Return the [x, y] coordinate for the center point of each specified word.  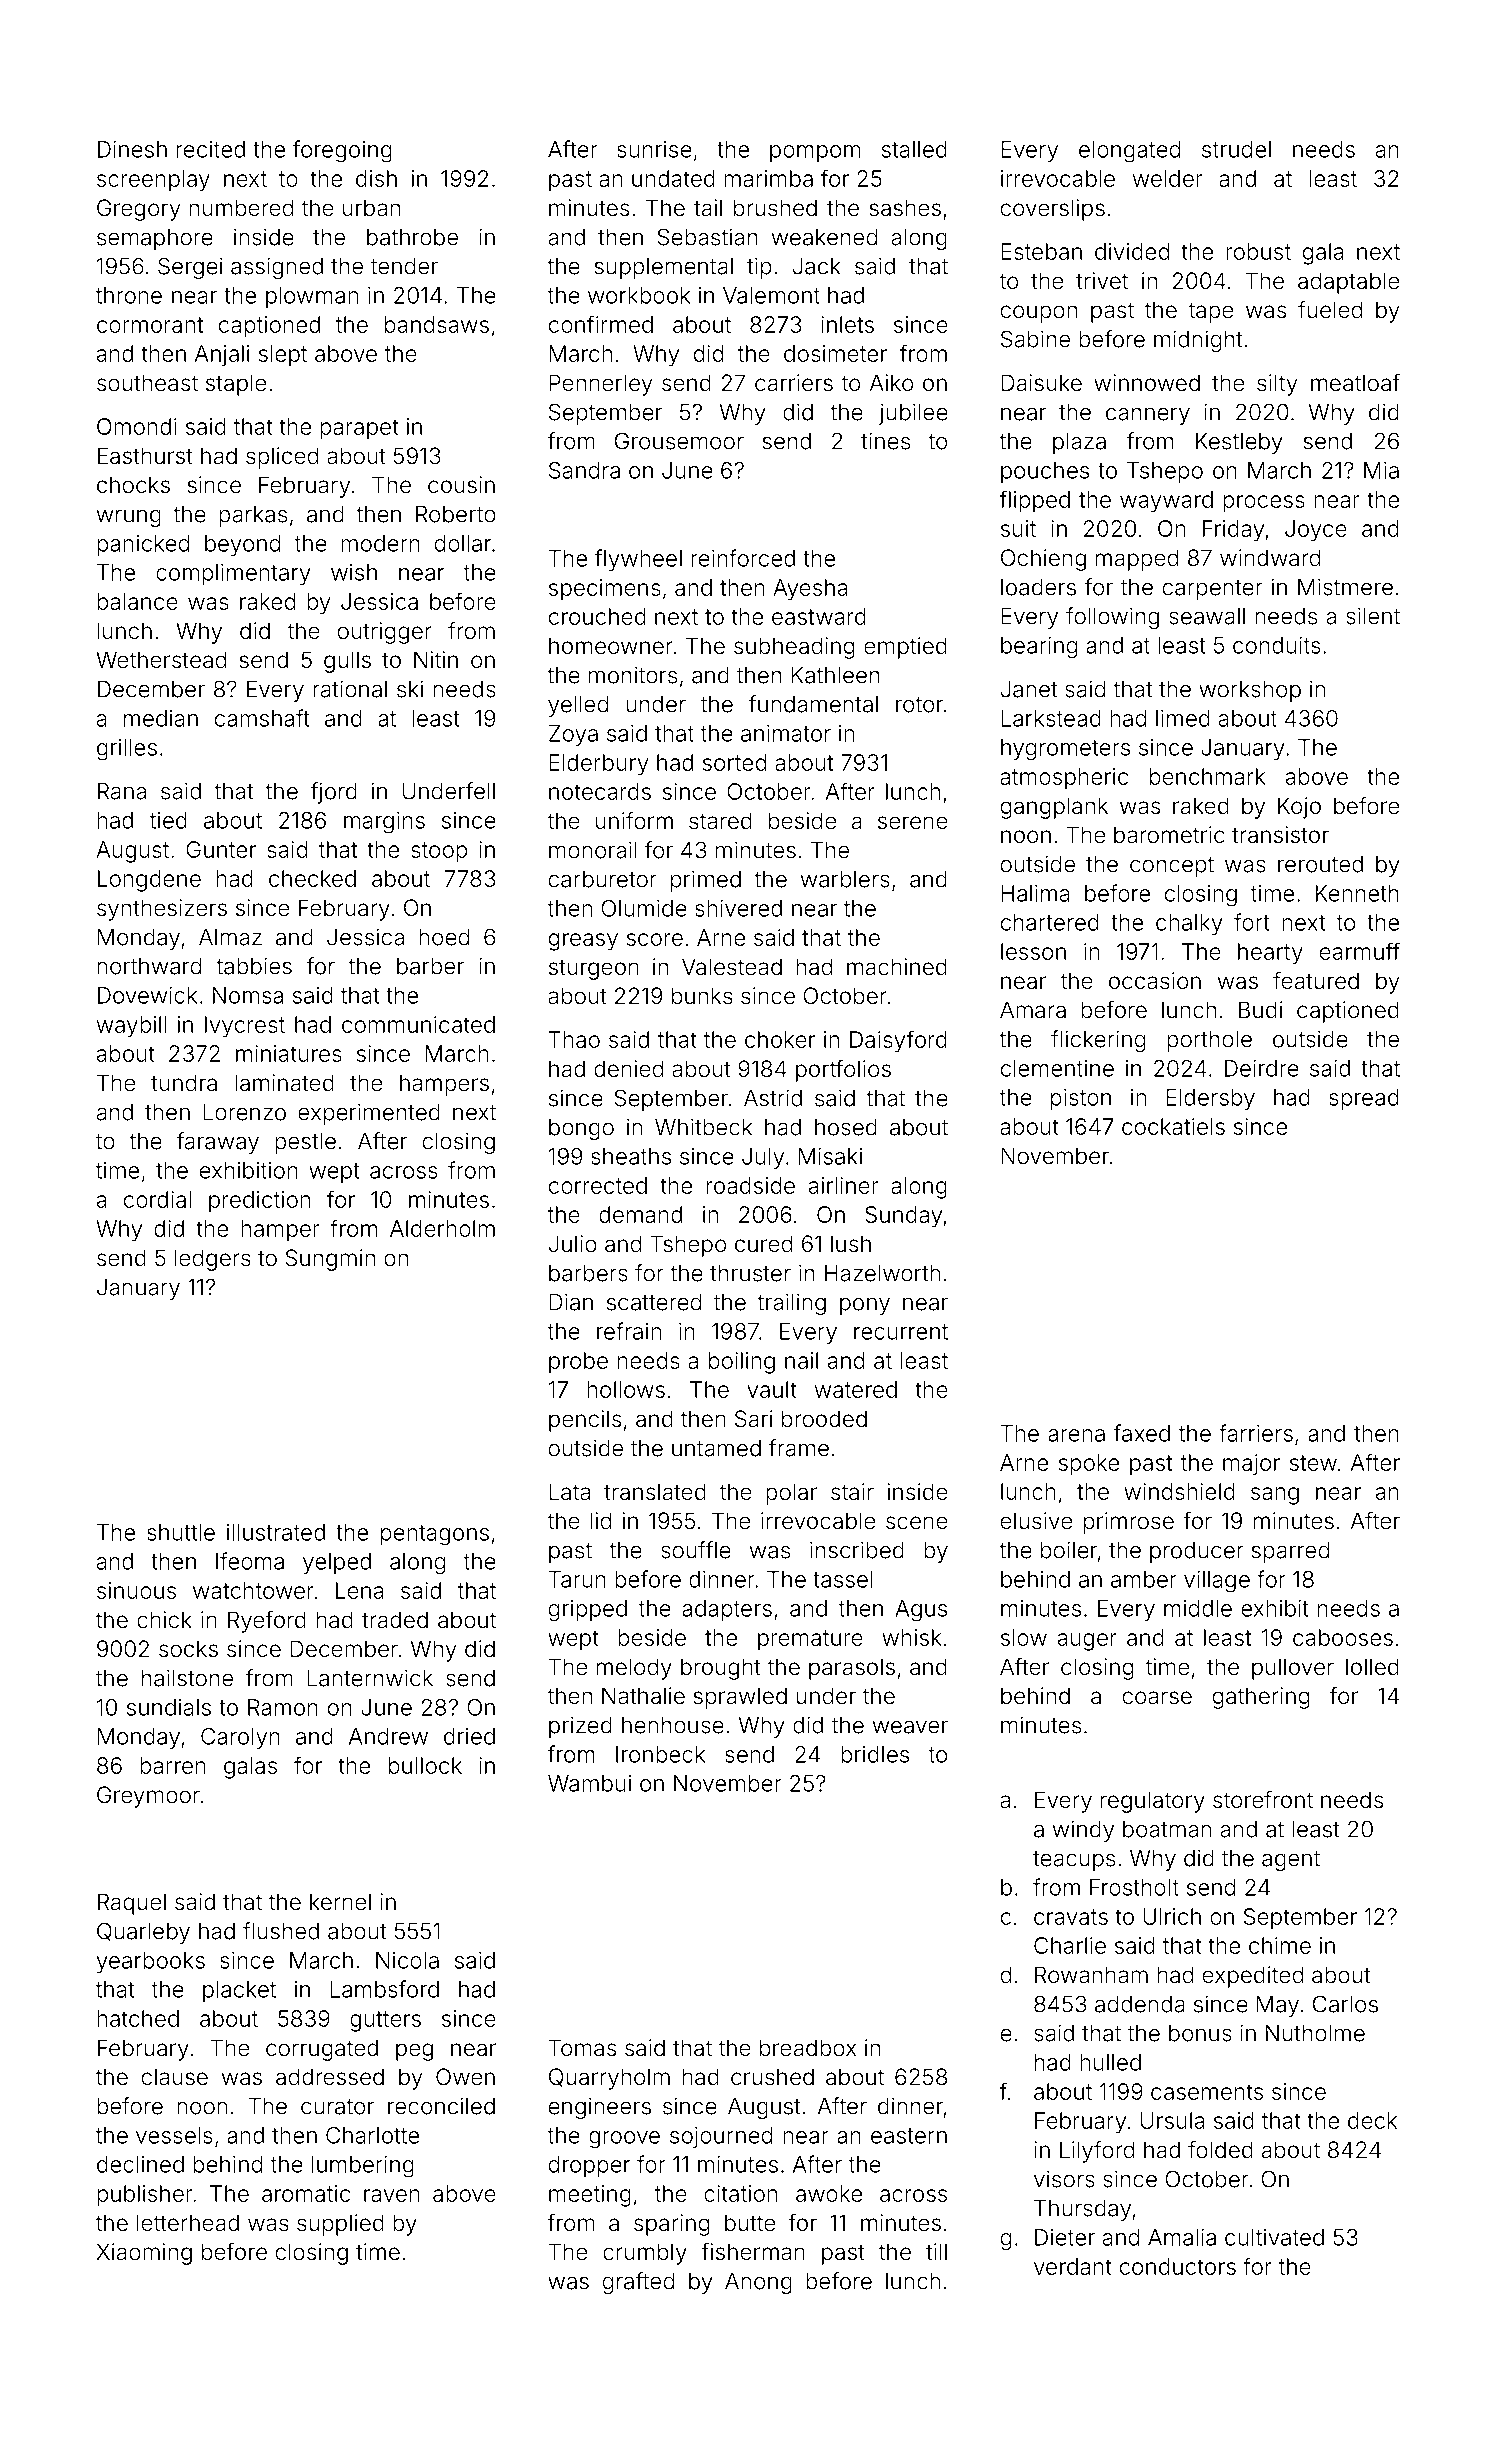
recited [210, 149]
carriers [794, 383]
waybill [132, 1027]
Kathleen [835, 675]
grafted [638, 2283]
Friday [1233, 531]
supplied [340, 2225]
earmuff [1360, 951]
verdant [1073, 2266]
